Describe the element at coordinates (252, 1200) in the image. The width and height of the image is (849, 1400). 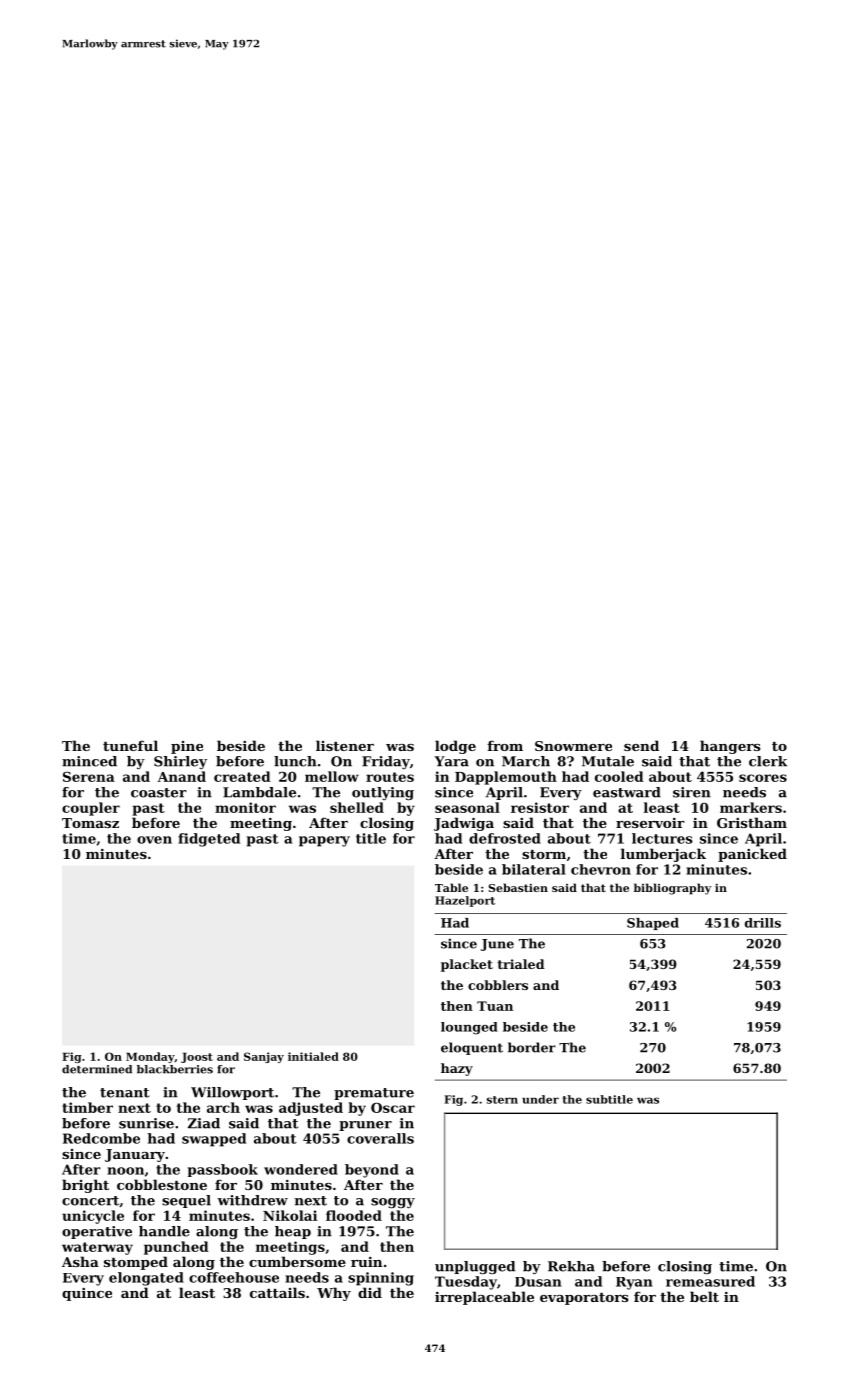
I see `withdrew` at that location.
